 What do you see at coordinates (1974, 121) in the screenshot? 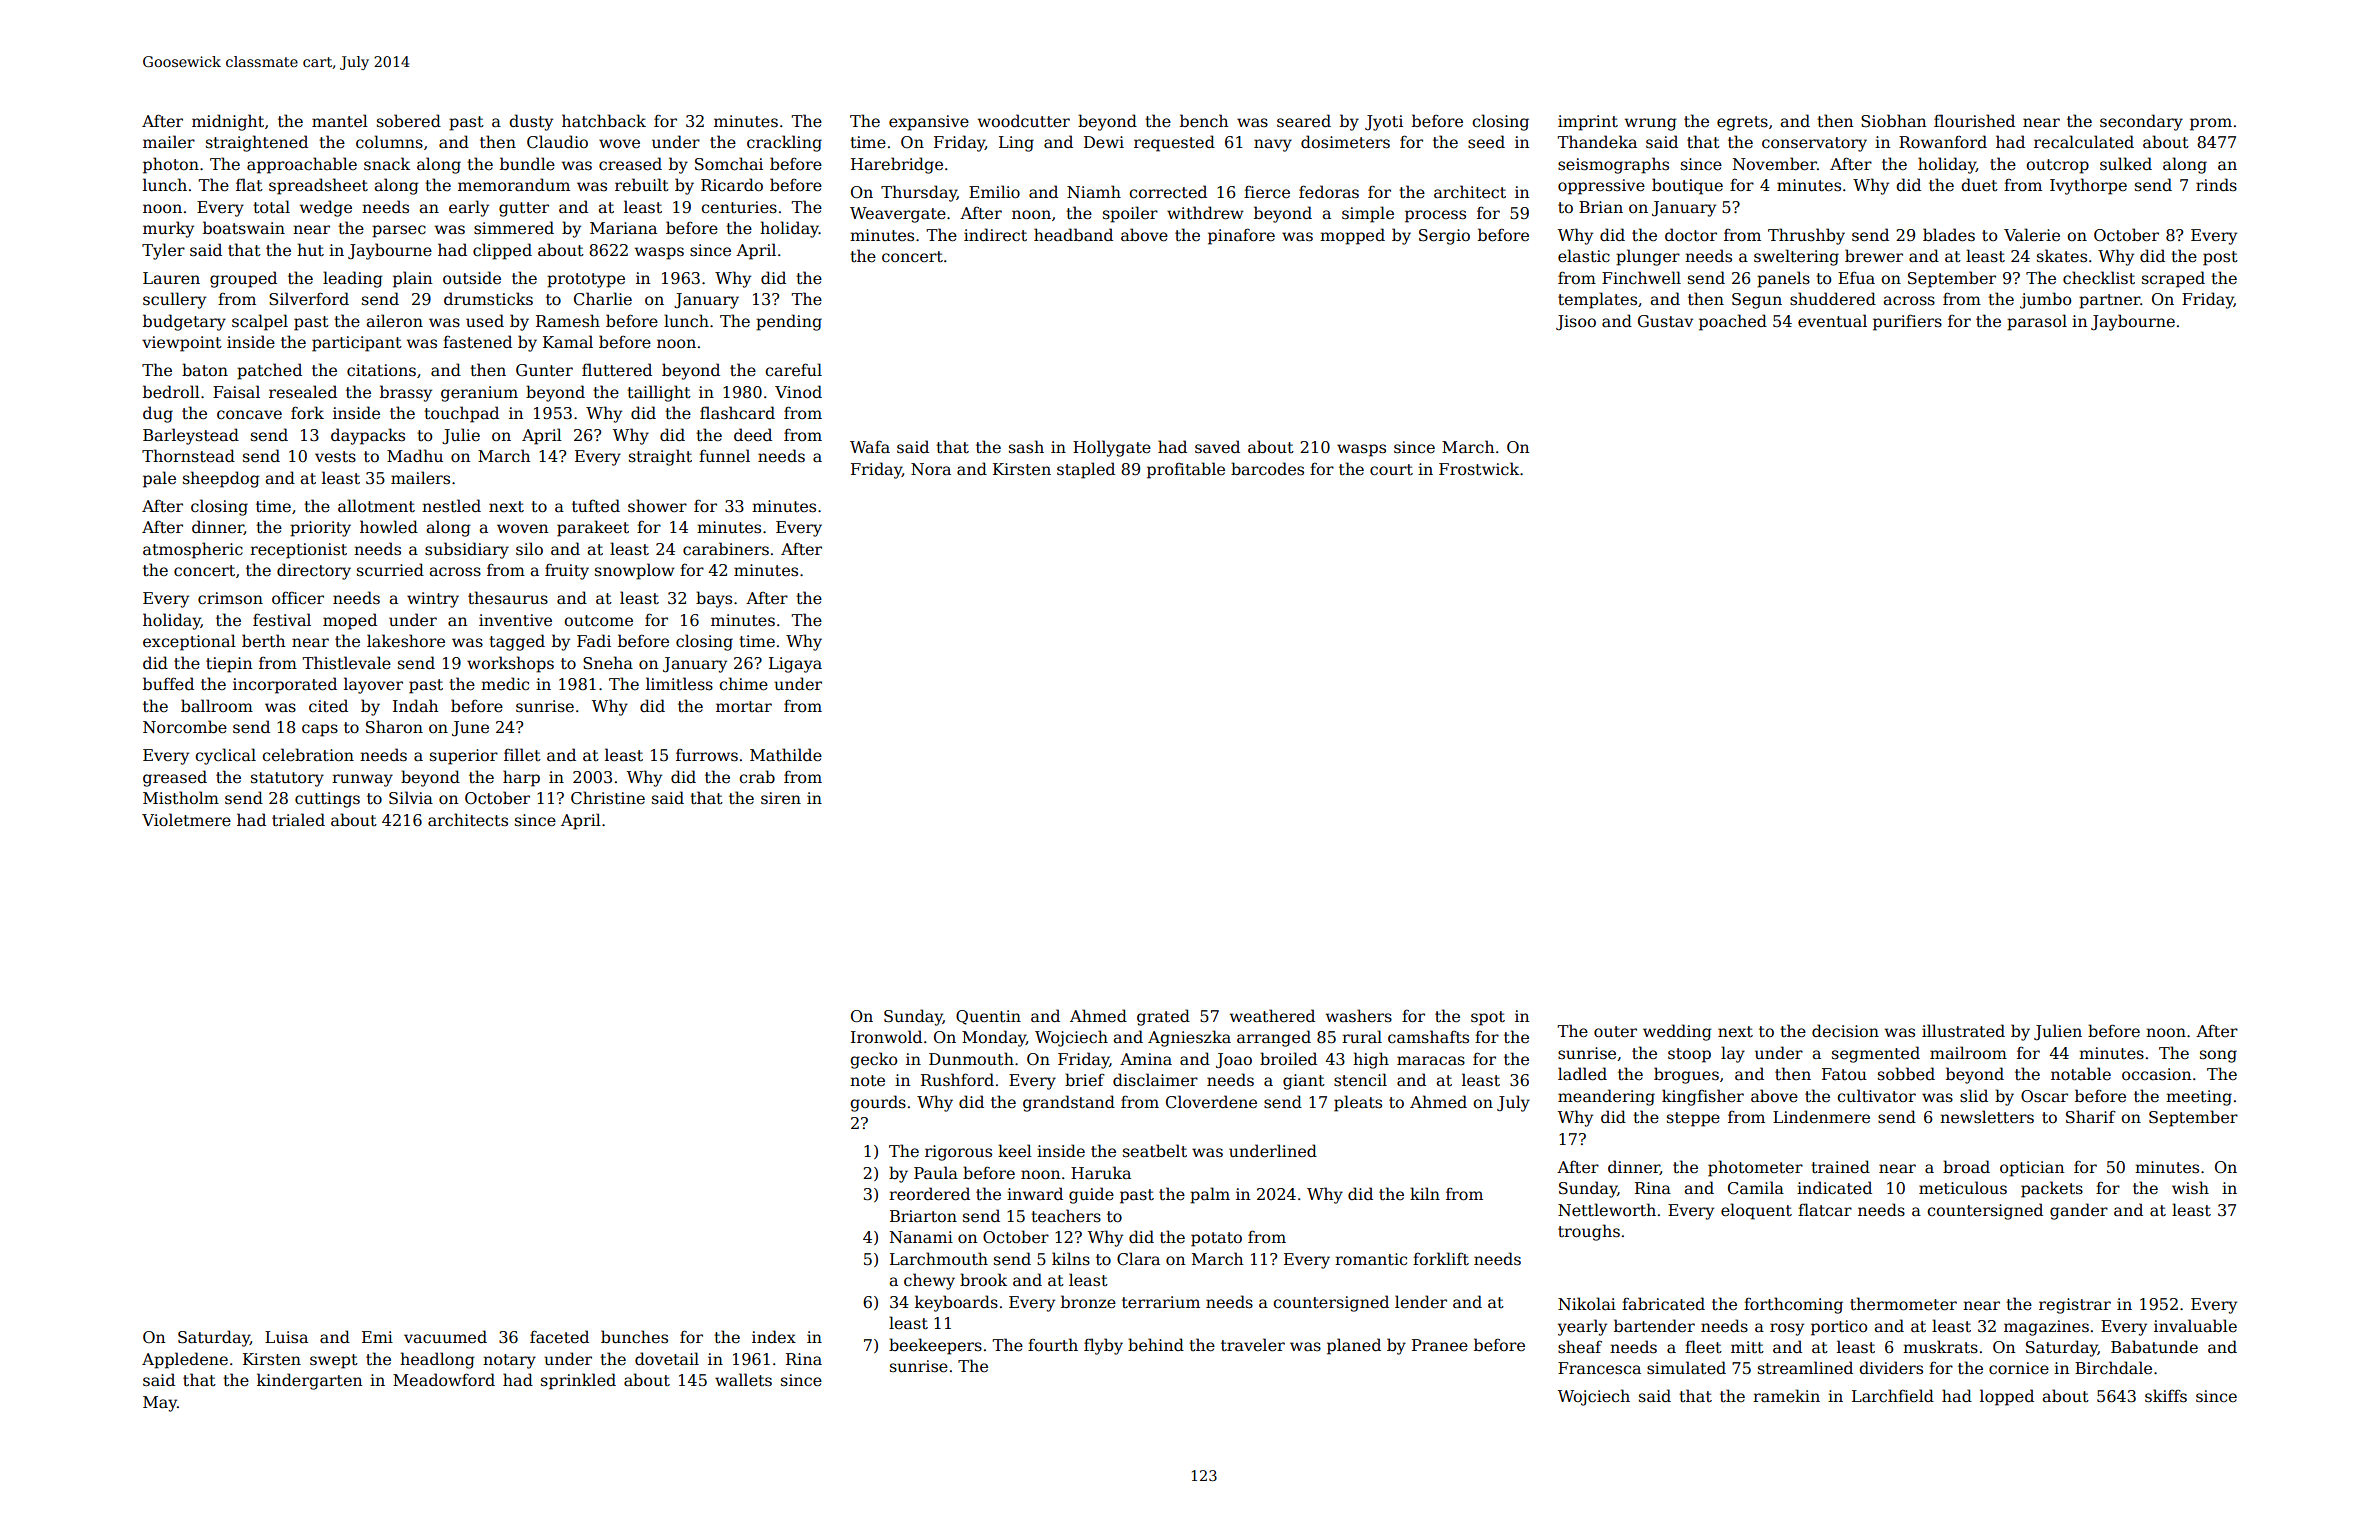
I see `flourished` at bounding box center [1974, 121].
